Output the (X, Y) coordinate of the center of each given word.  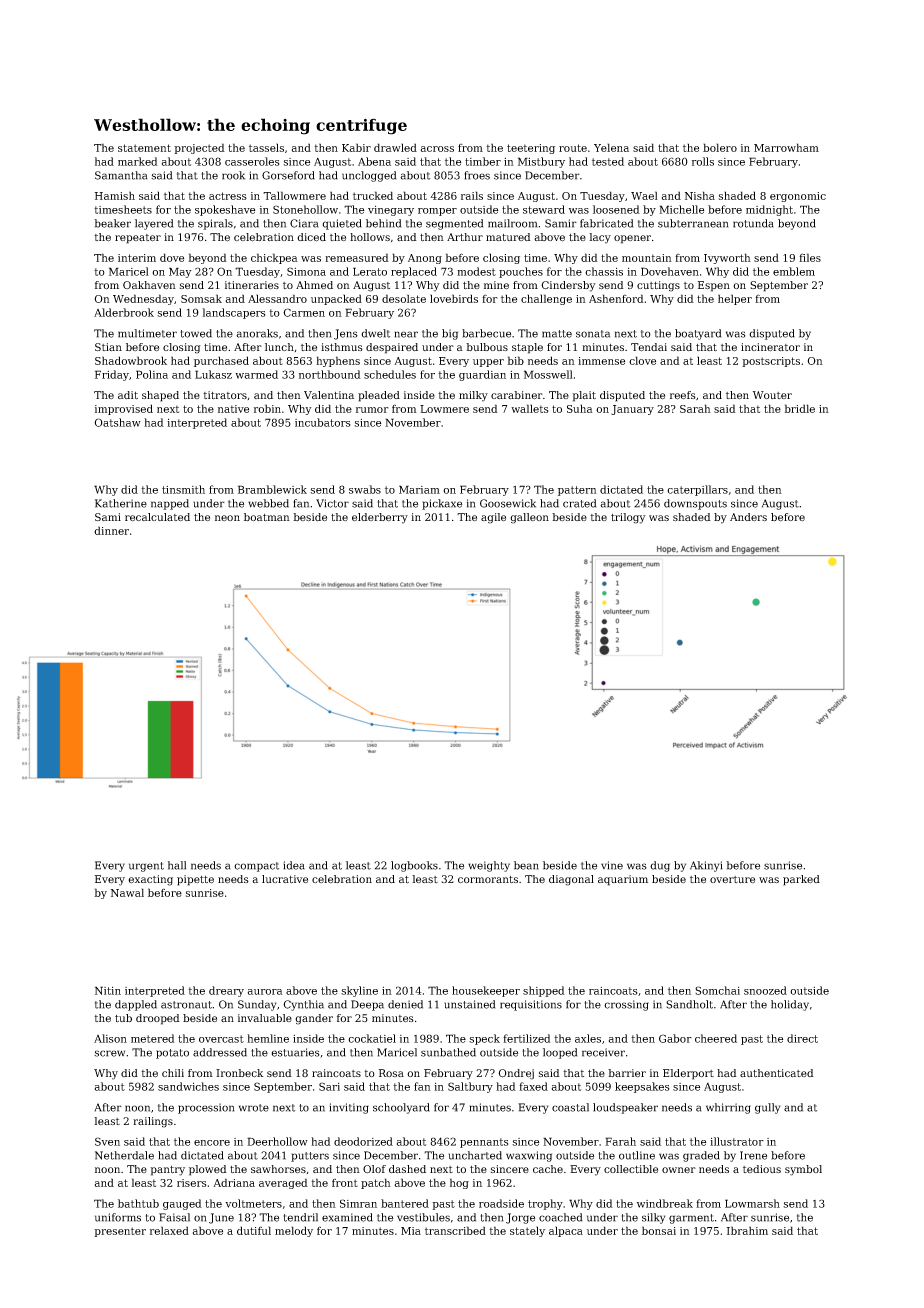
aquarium (623, 880)
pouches (521, 272)
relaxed (169, 1230)
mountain (647, 258)
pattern (577, 491)
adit (128, 395)
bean (526, 865)
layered (154, 224)
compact (256, 867)
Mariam (419, 489)
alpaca (566, 1231)
